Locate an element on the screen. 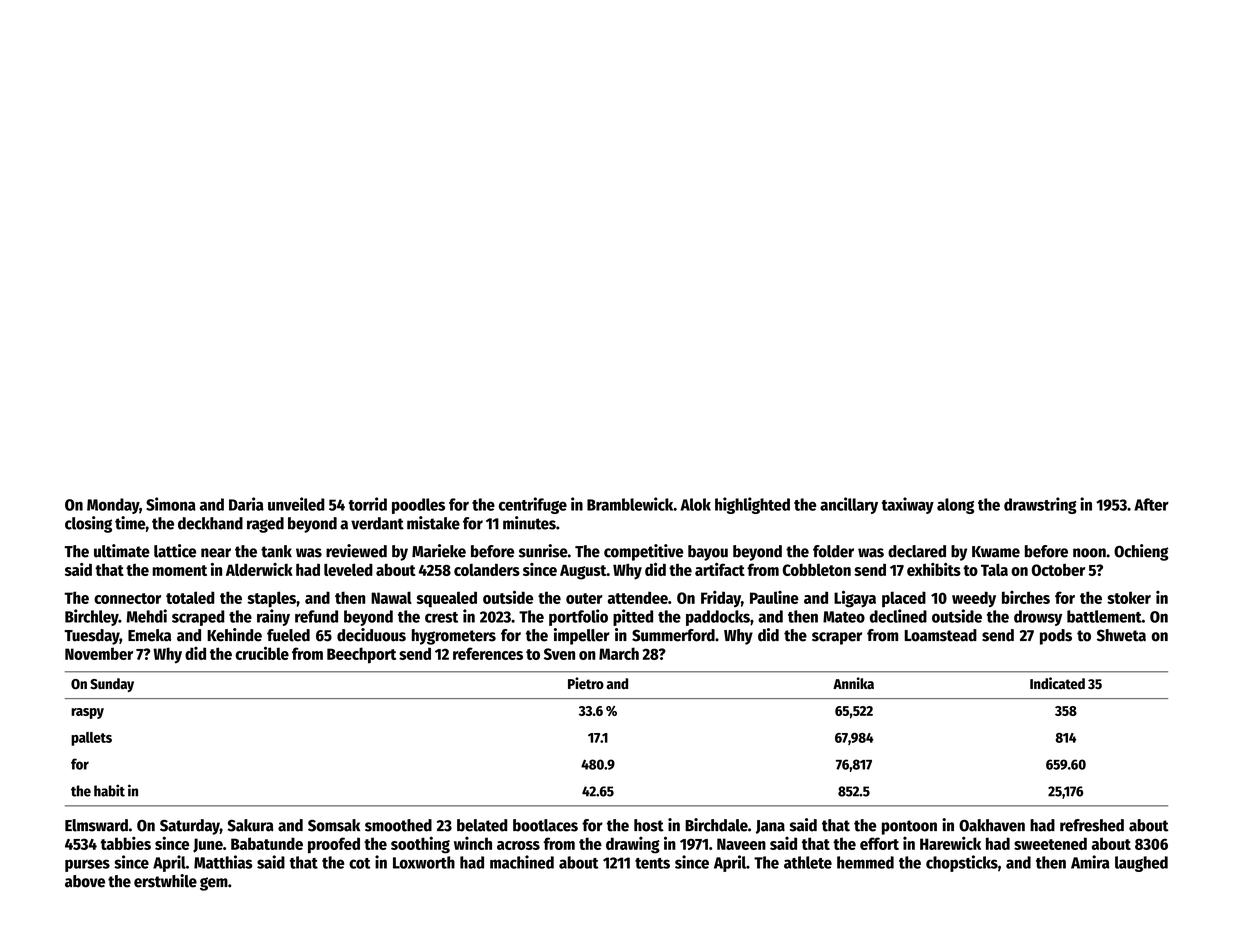 Image resolution: width=1233 pixels, height=952 pixels. Matthias is located at coordinates (223, 862).
